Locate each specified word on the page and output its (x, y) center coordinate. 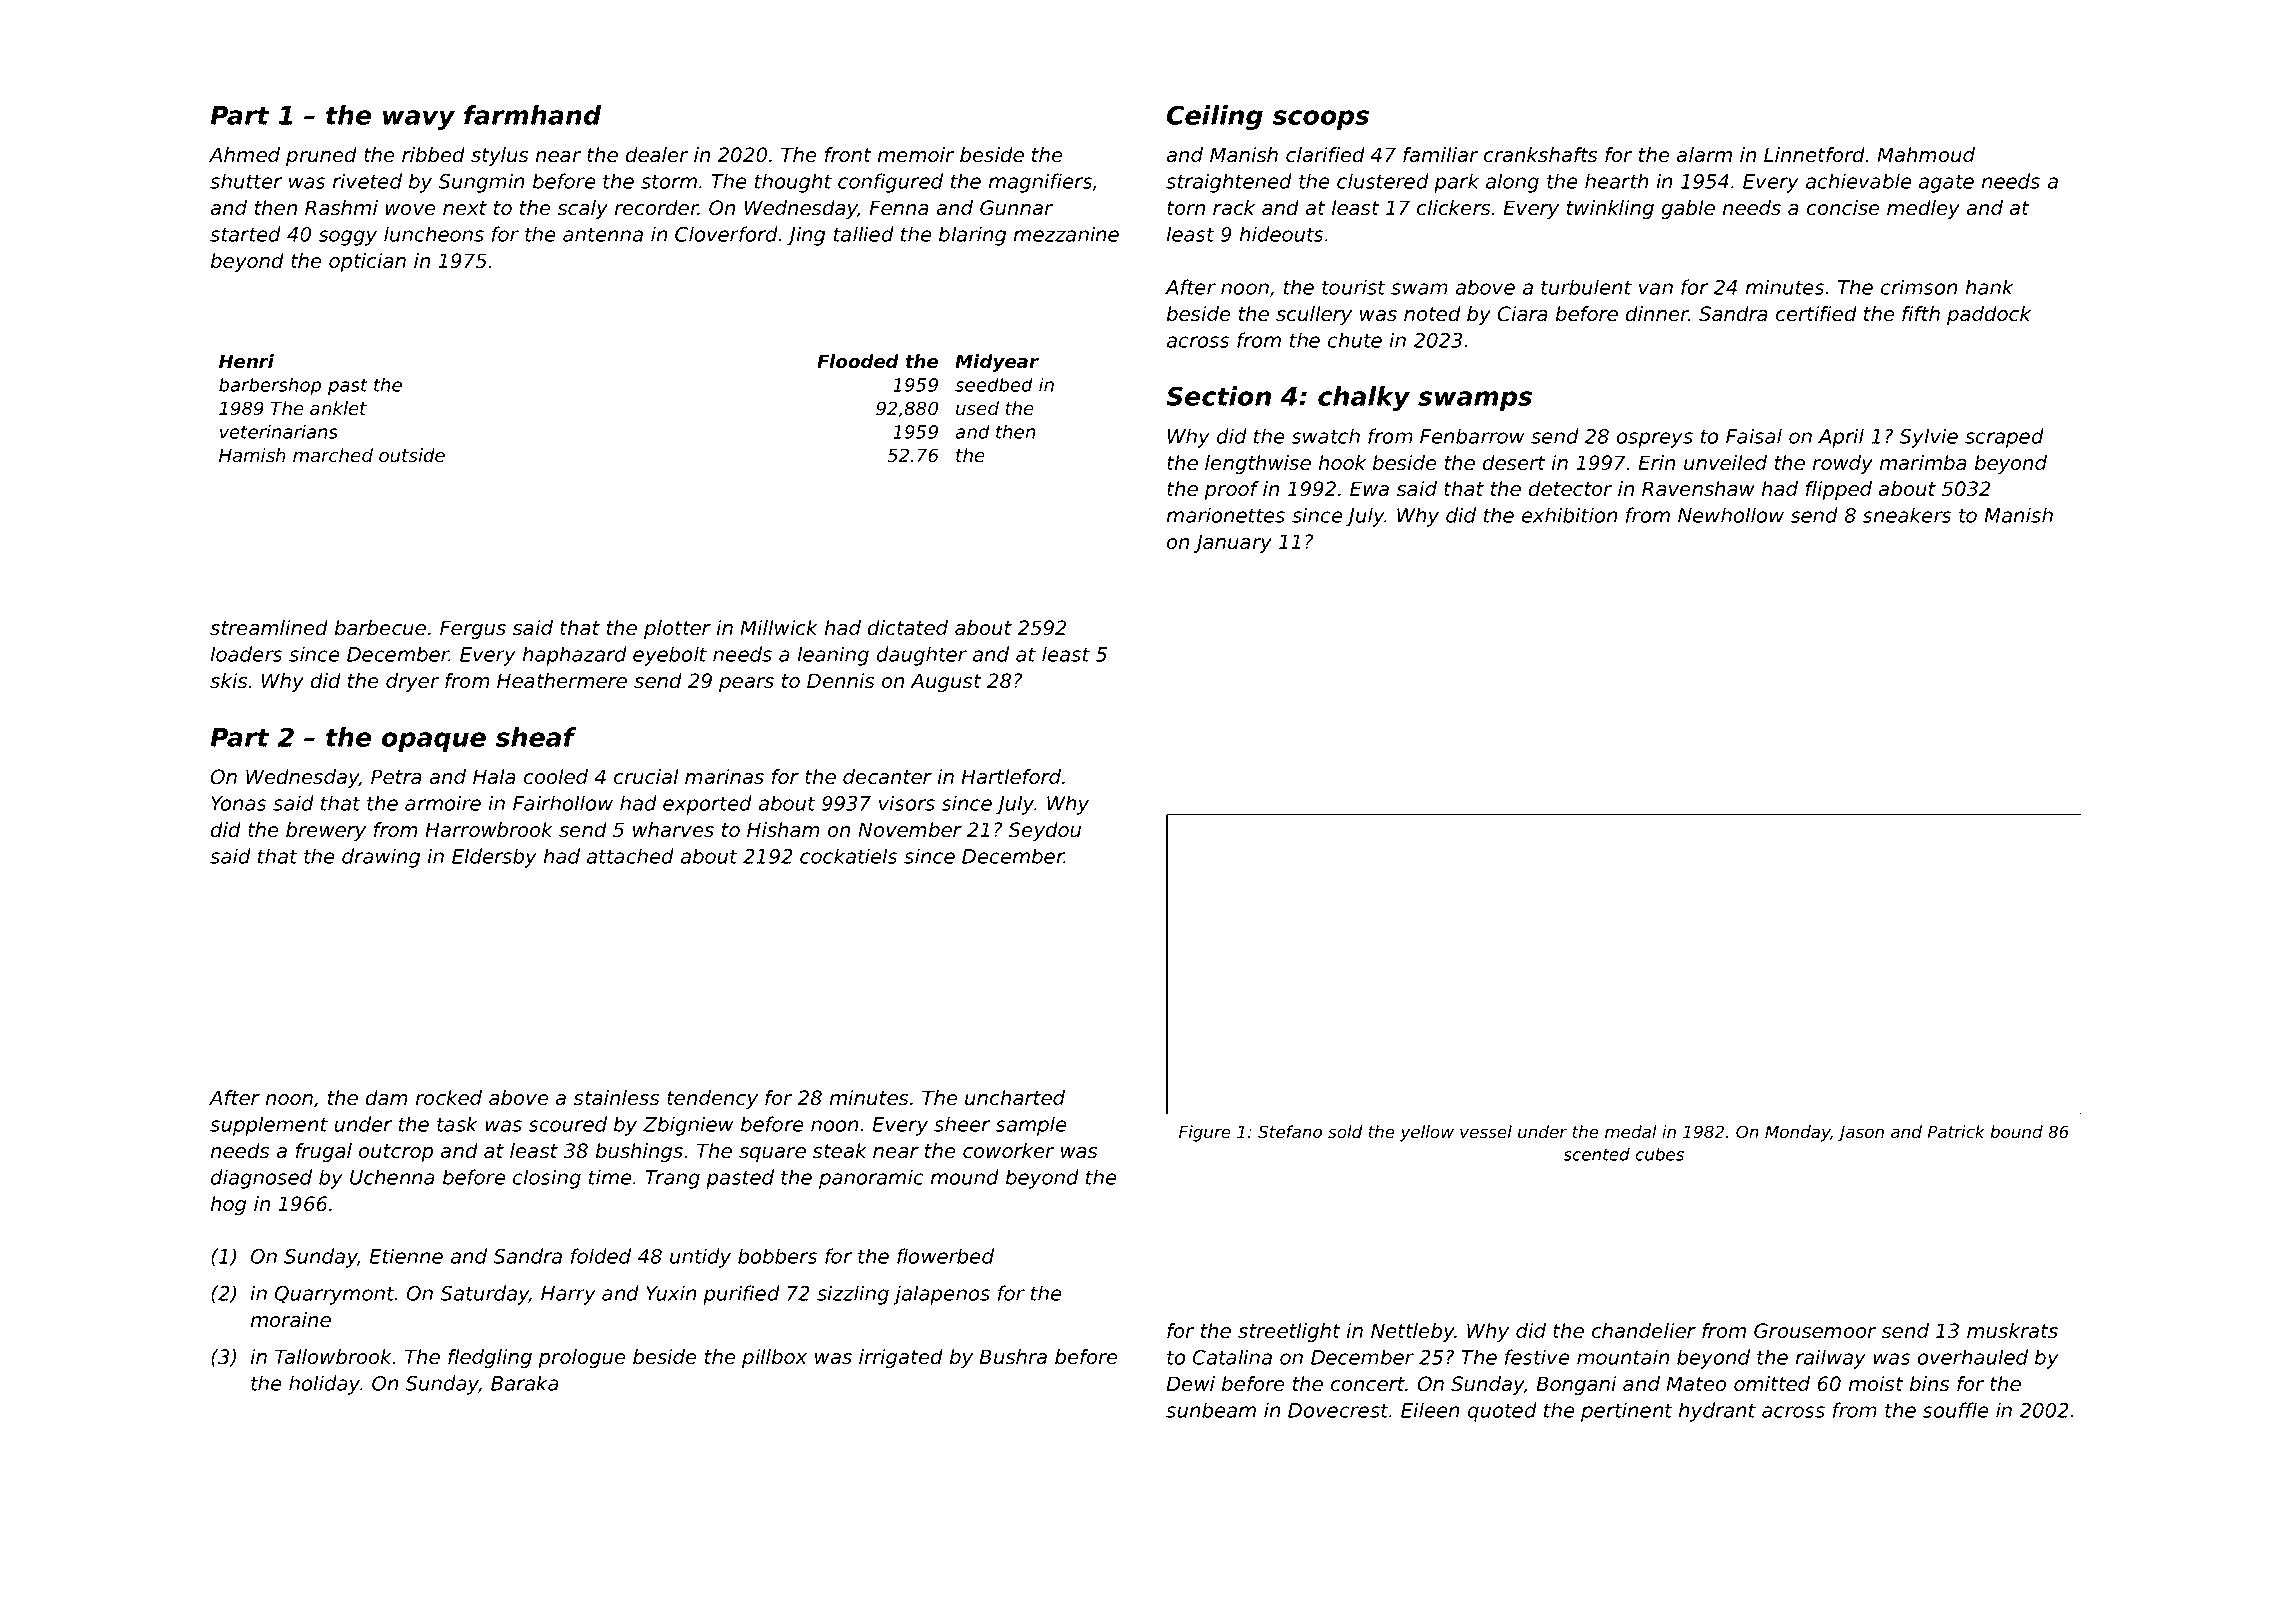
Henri (246, 361)
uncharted (1015, 1098)
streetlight (1289, 1332)
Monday (1797, 1133)
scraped (2004, 438)
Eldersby (494, 858)
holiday (324, 1385)
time (610, 1177)
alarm (1704, 155)
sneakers (1907, 515)
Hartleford (1011, 777)
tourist (1353, 287)
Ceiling (1215, 117)
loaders (247, 654)
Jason (1860, 1134)
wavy (419, 120)
